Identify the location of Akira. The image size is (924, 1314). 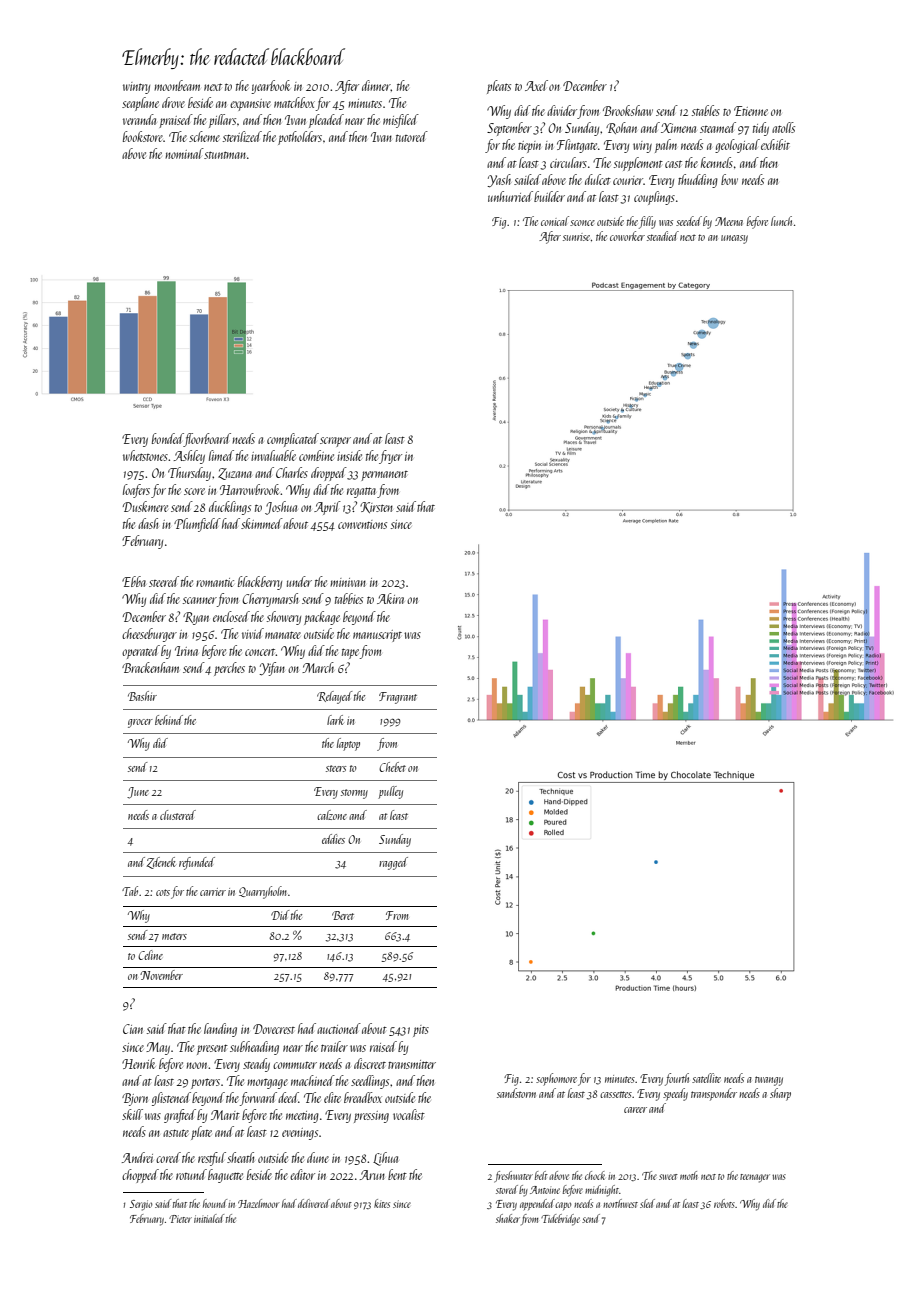
(390, 598).
